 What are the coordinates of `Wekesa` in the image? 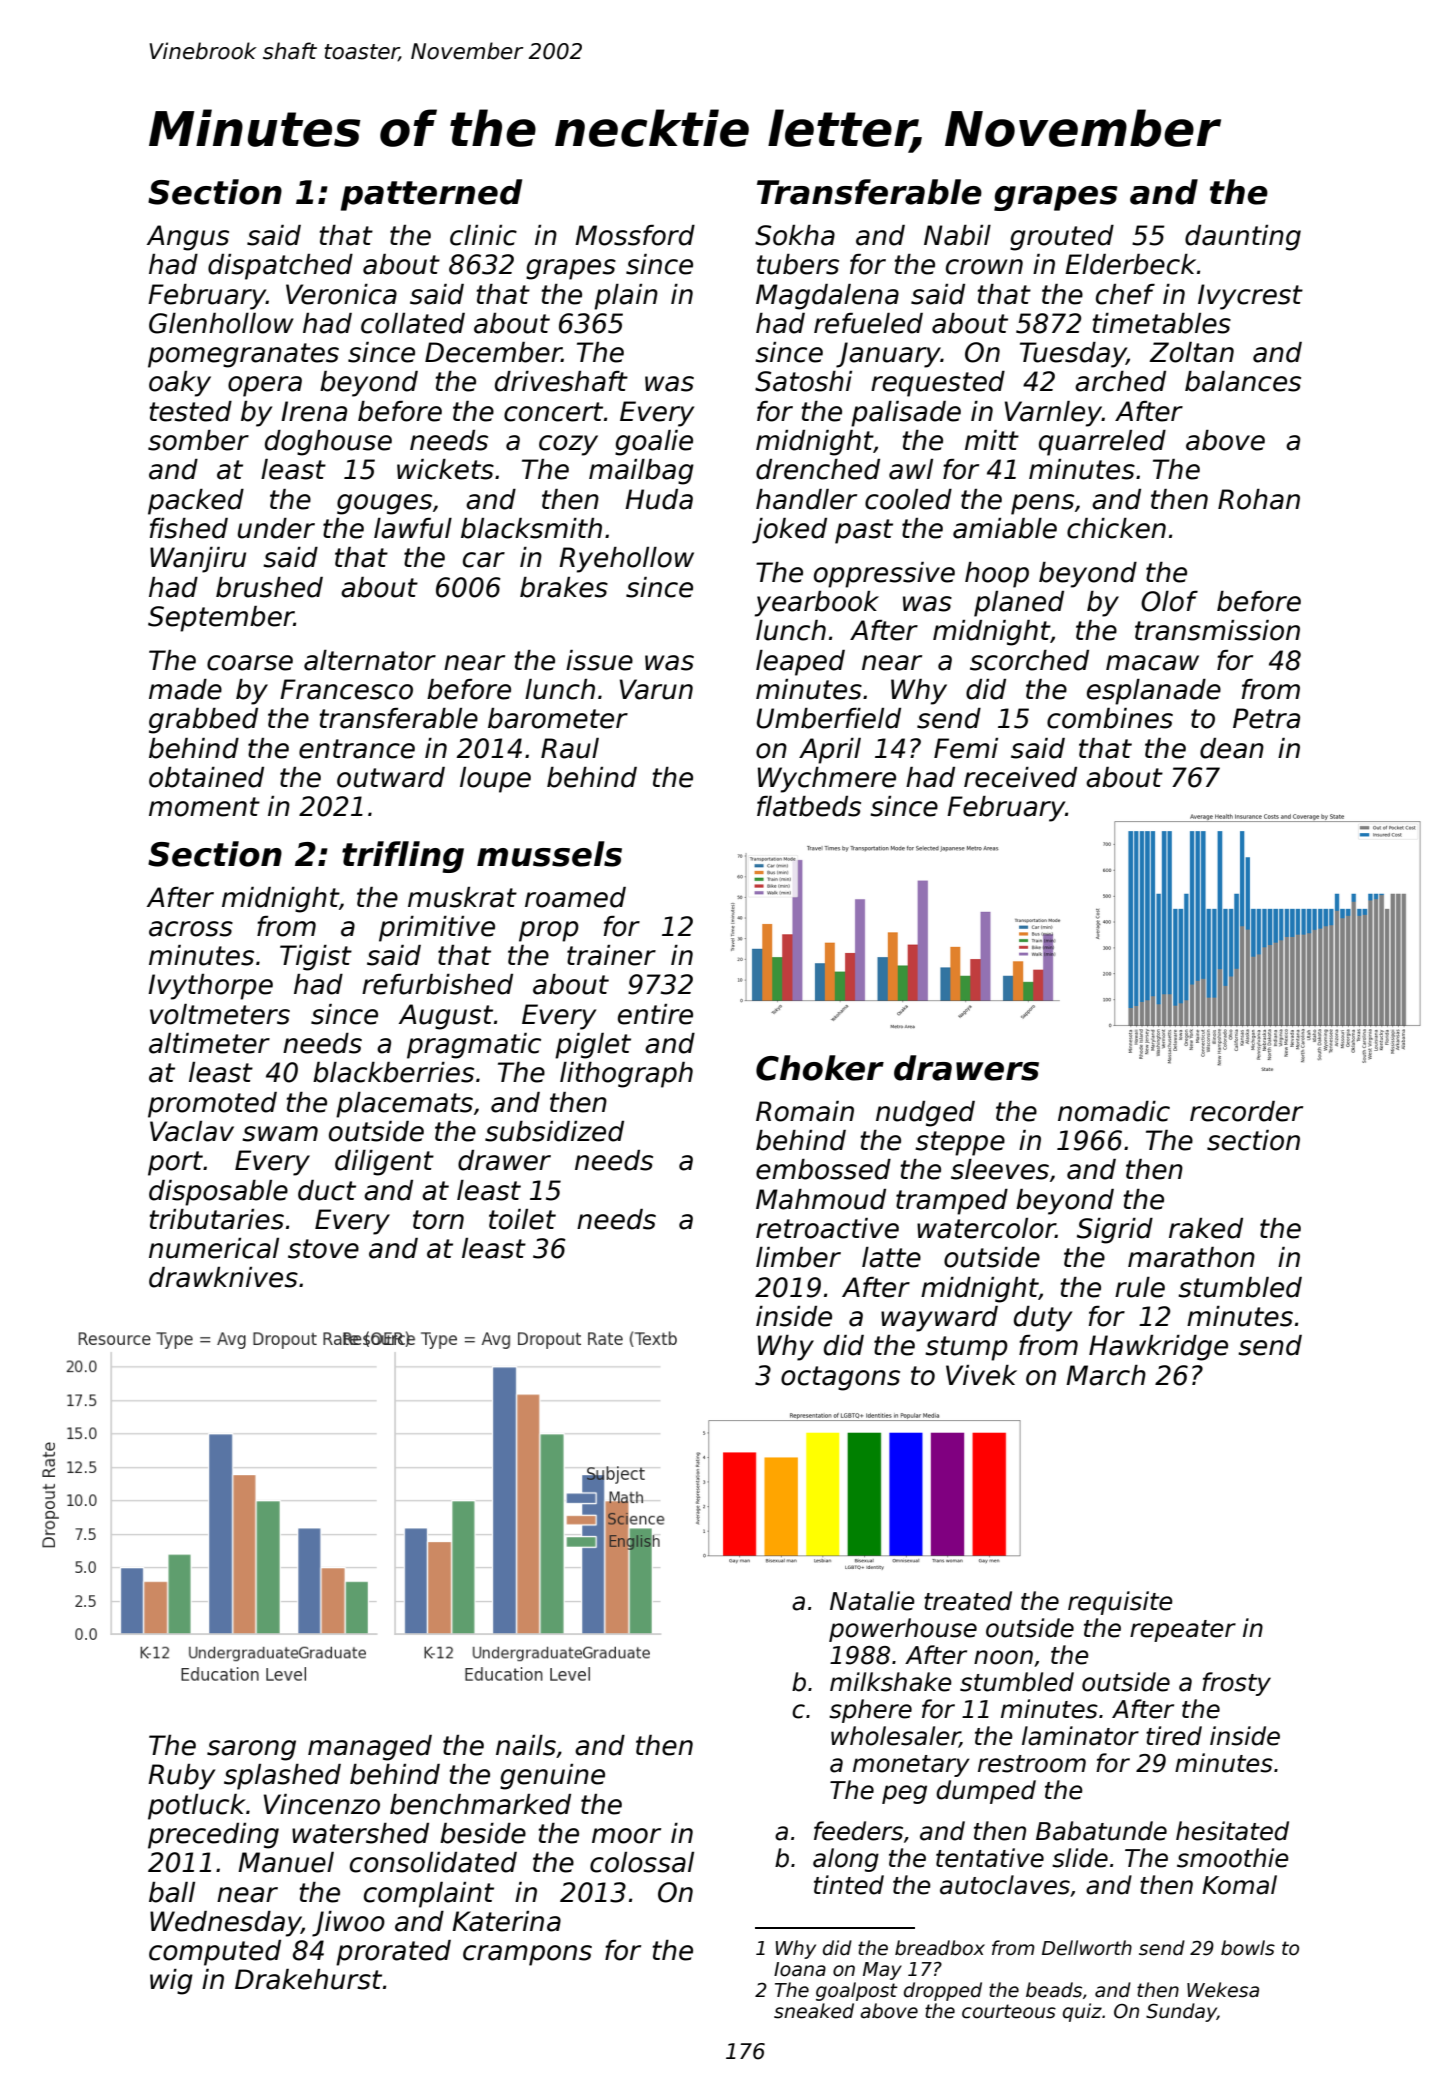 It's located at (1223, 1990).
